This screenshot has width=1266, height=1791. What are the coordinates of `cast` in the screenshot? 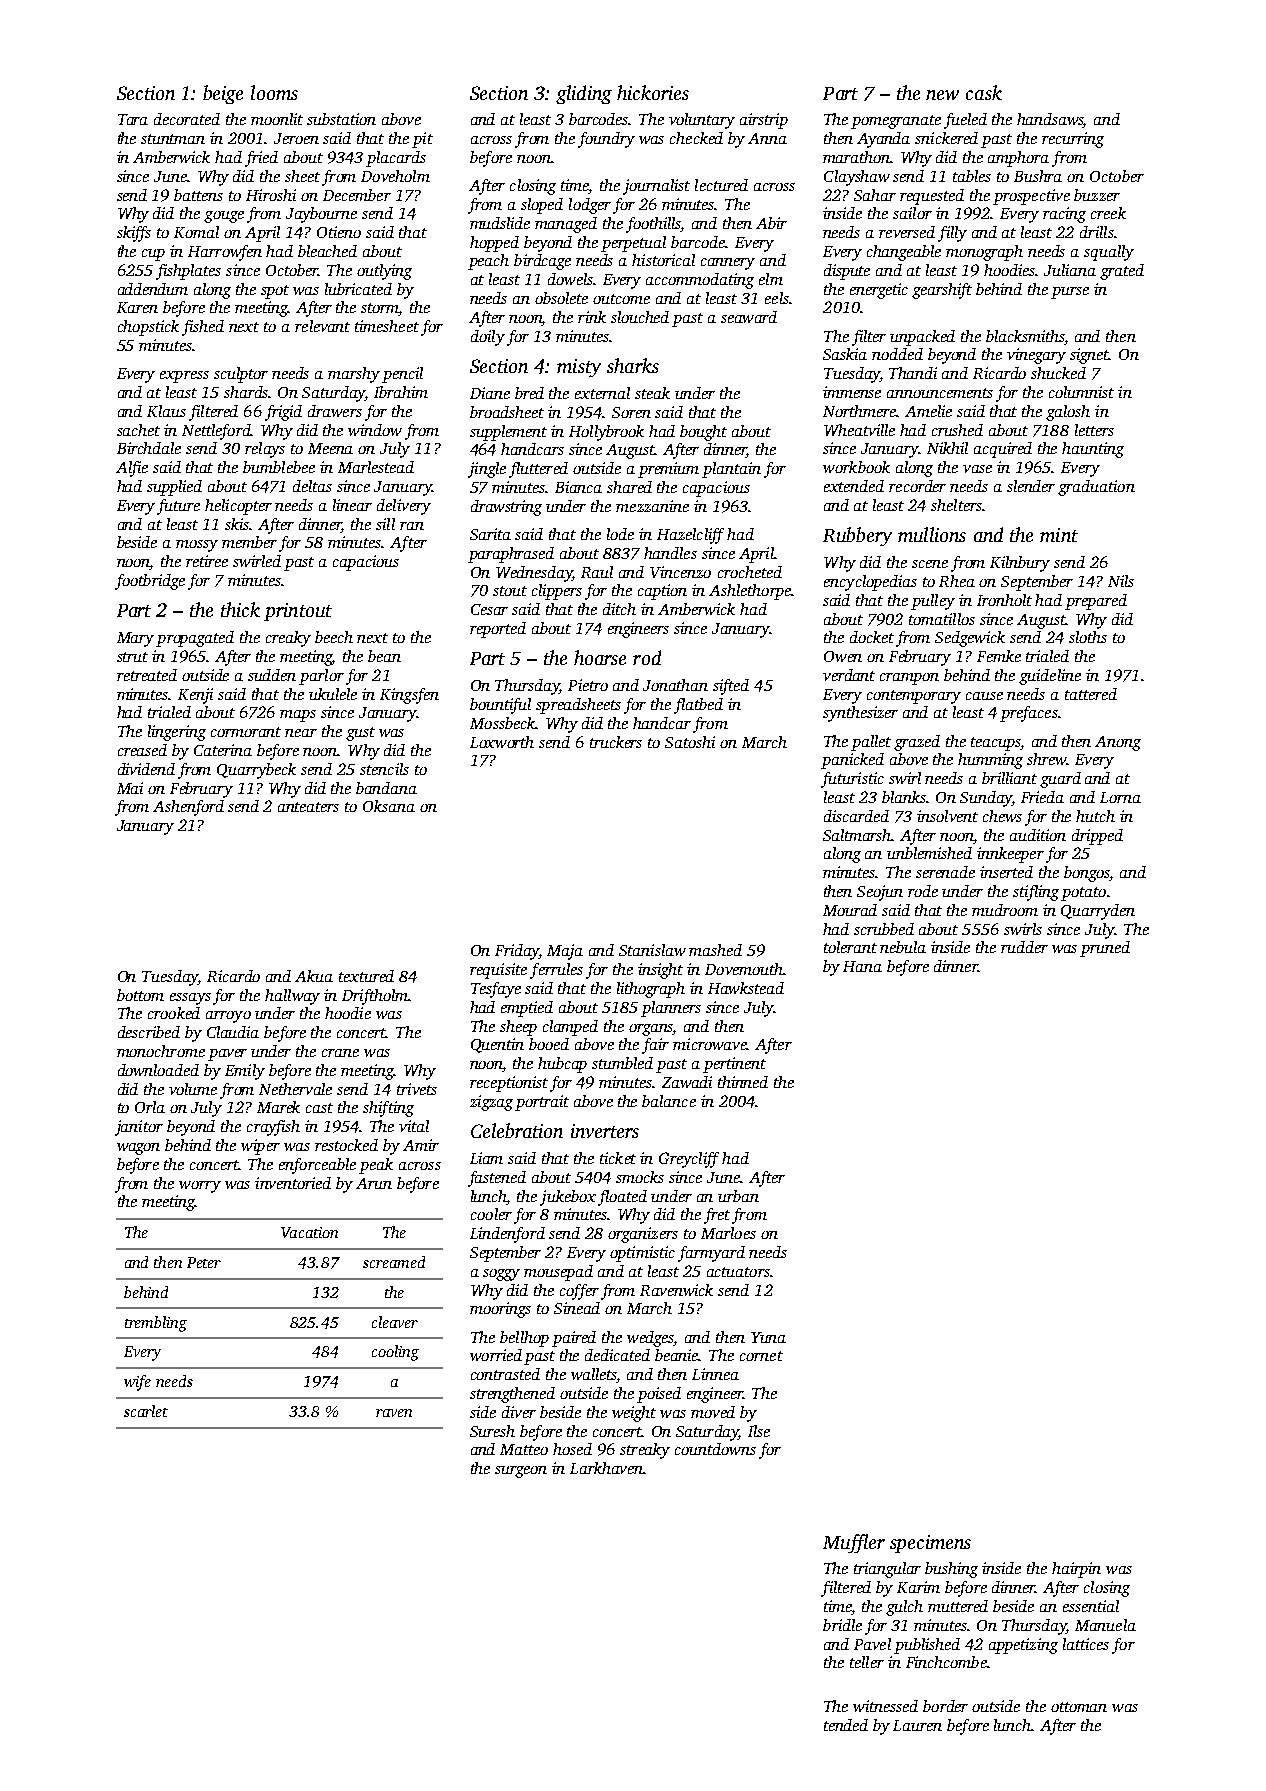 It's located at (319, 1108).
